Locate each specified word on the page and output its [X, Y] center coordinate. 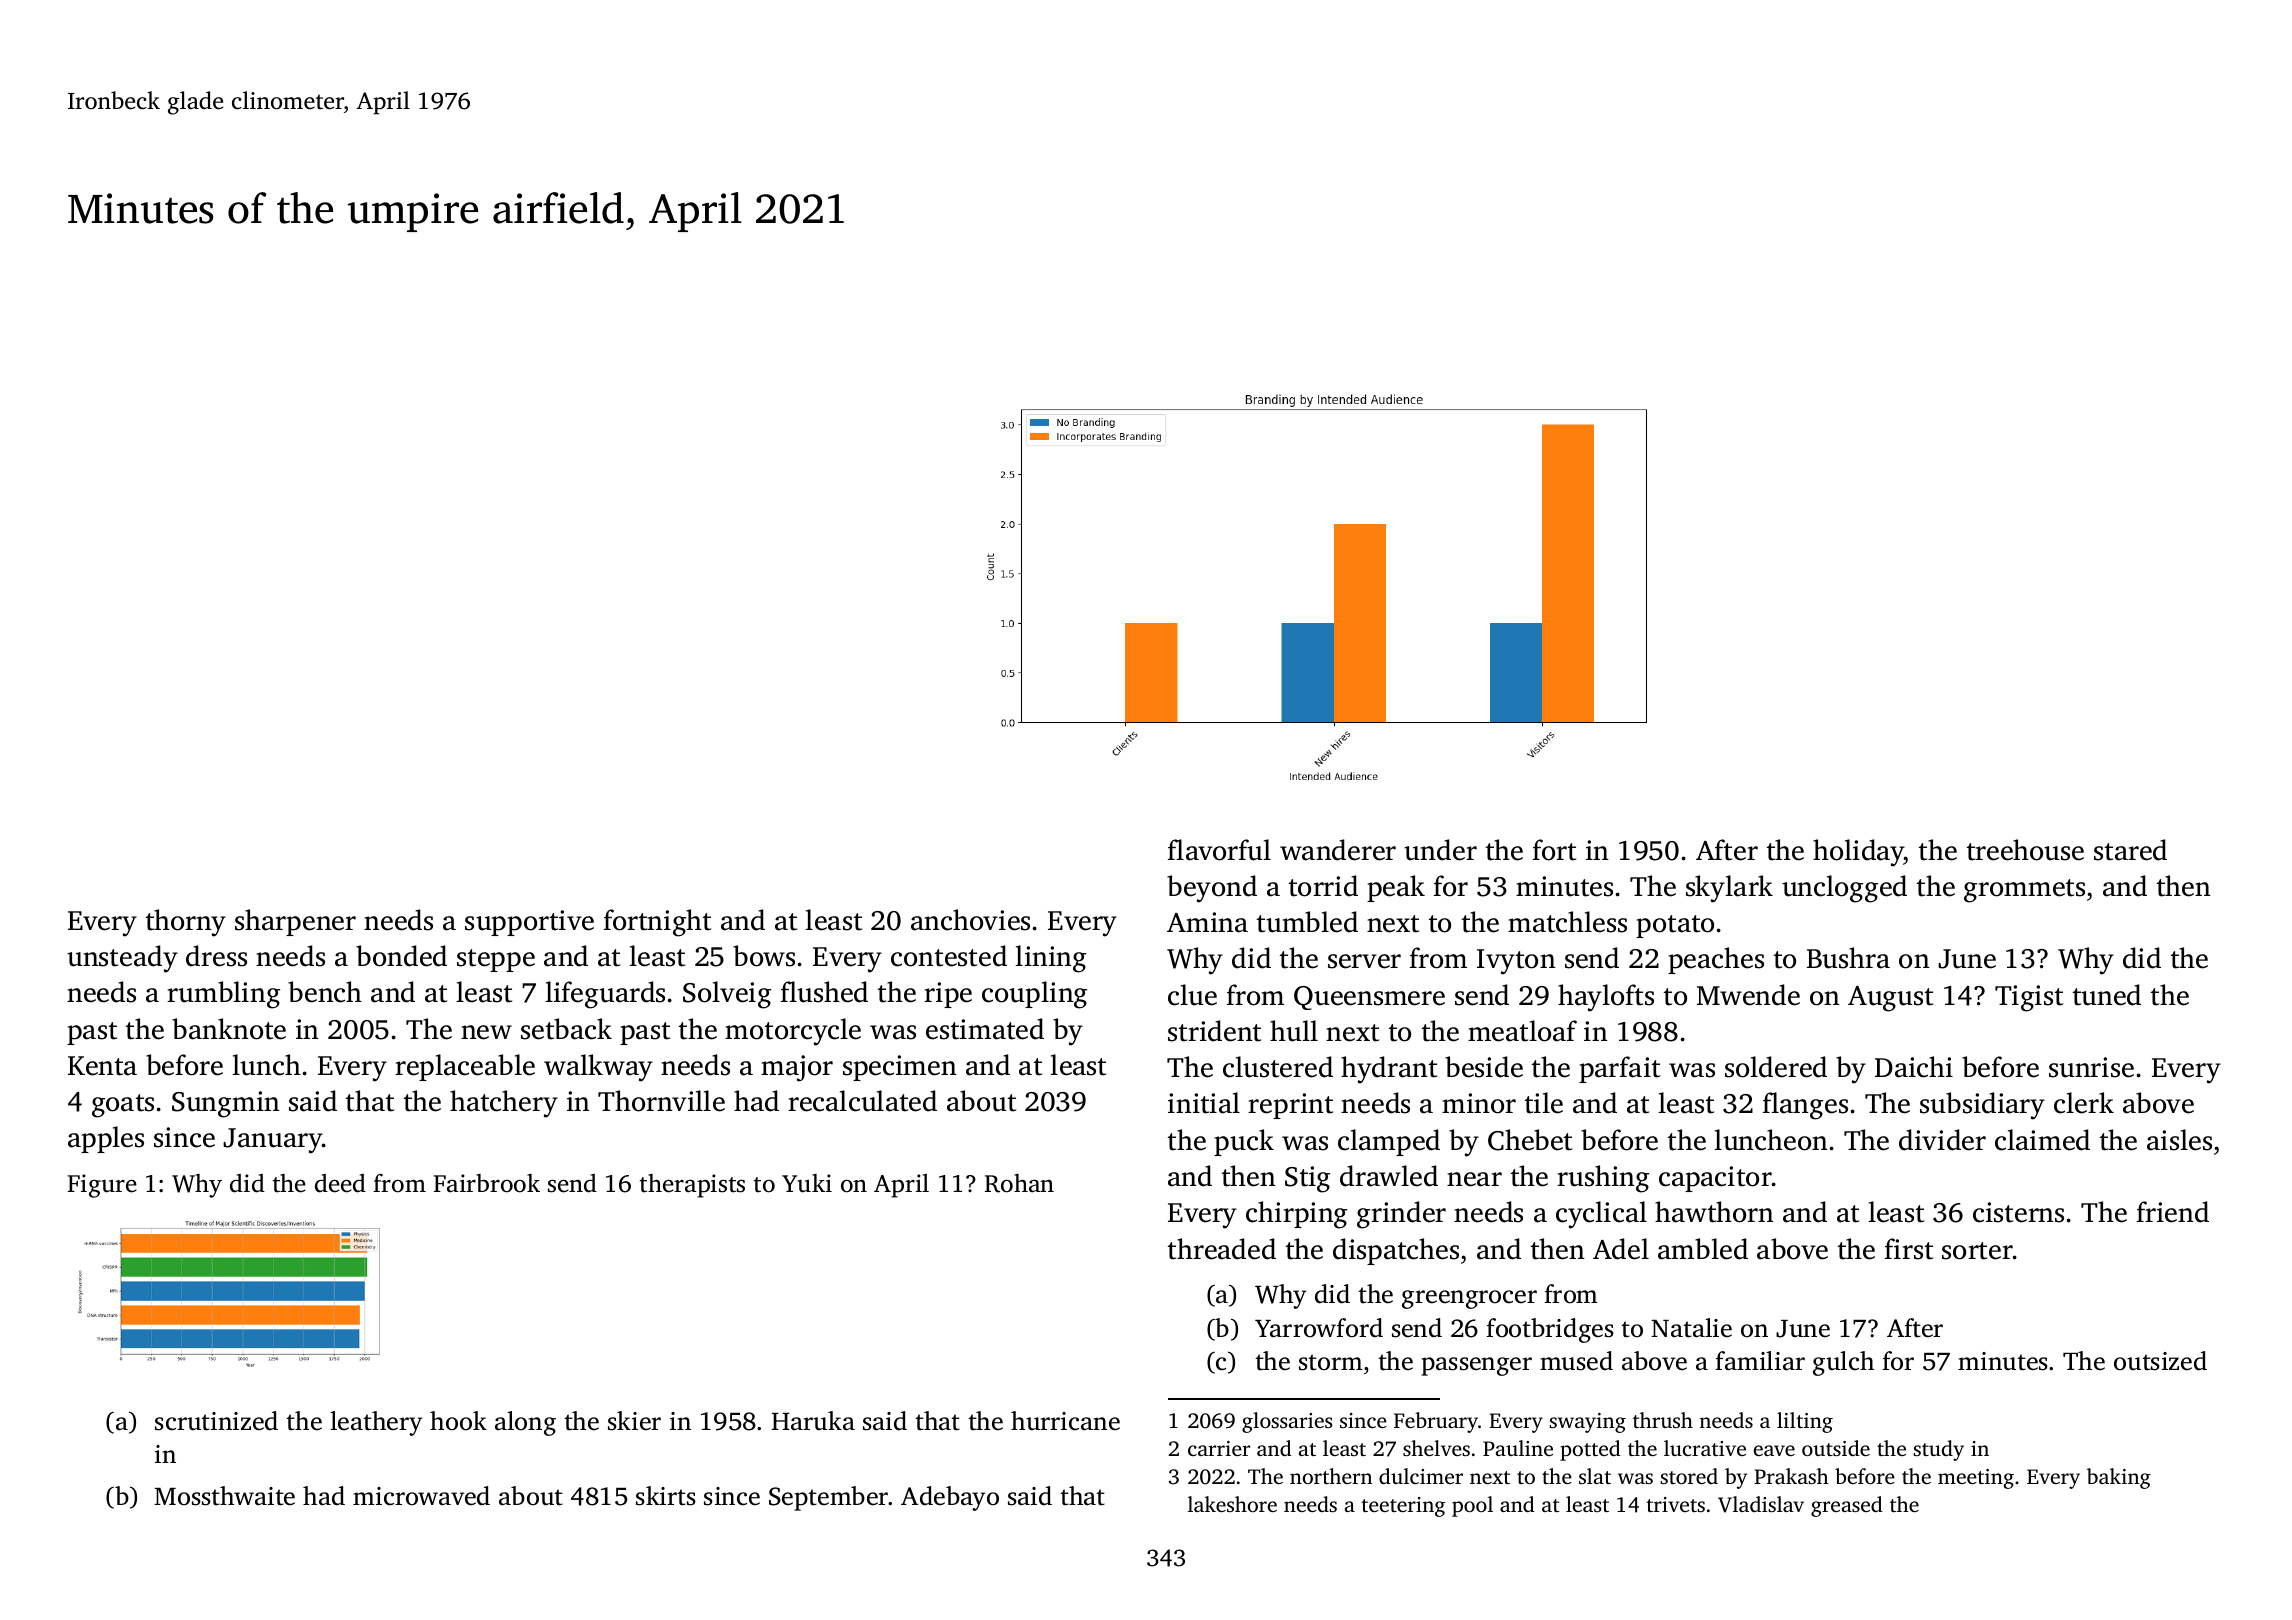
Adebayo [950, 1498]
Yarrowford [1319, 1328]
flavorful [1219, 850]
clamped [1389, 1142]
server [1364, 961]
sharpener [295, 922]
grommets [2024, 891]
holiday [1858, 853]
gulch [1843, 1363]
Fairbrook [487, 1183]
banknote [229, 1029]
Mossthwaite [224, 1496]
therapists [692, 1186]
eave [1774, 1450]
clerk [2084, 1103]
